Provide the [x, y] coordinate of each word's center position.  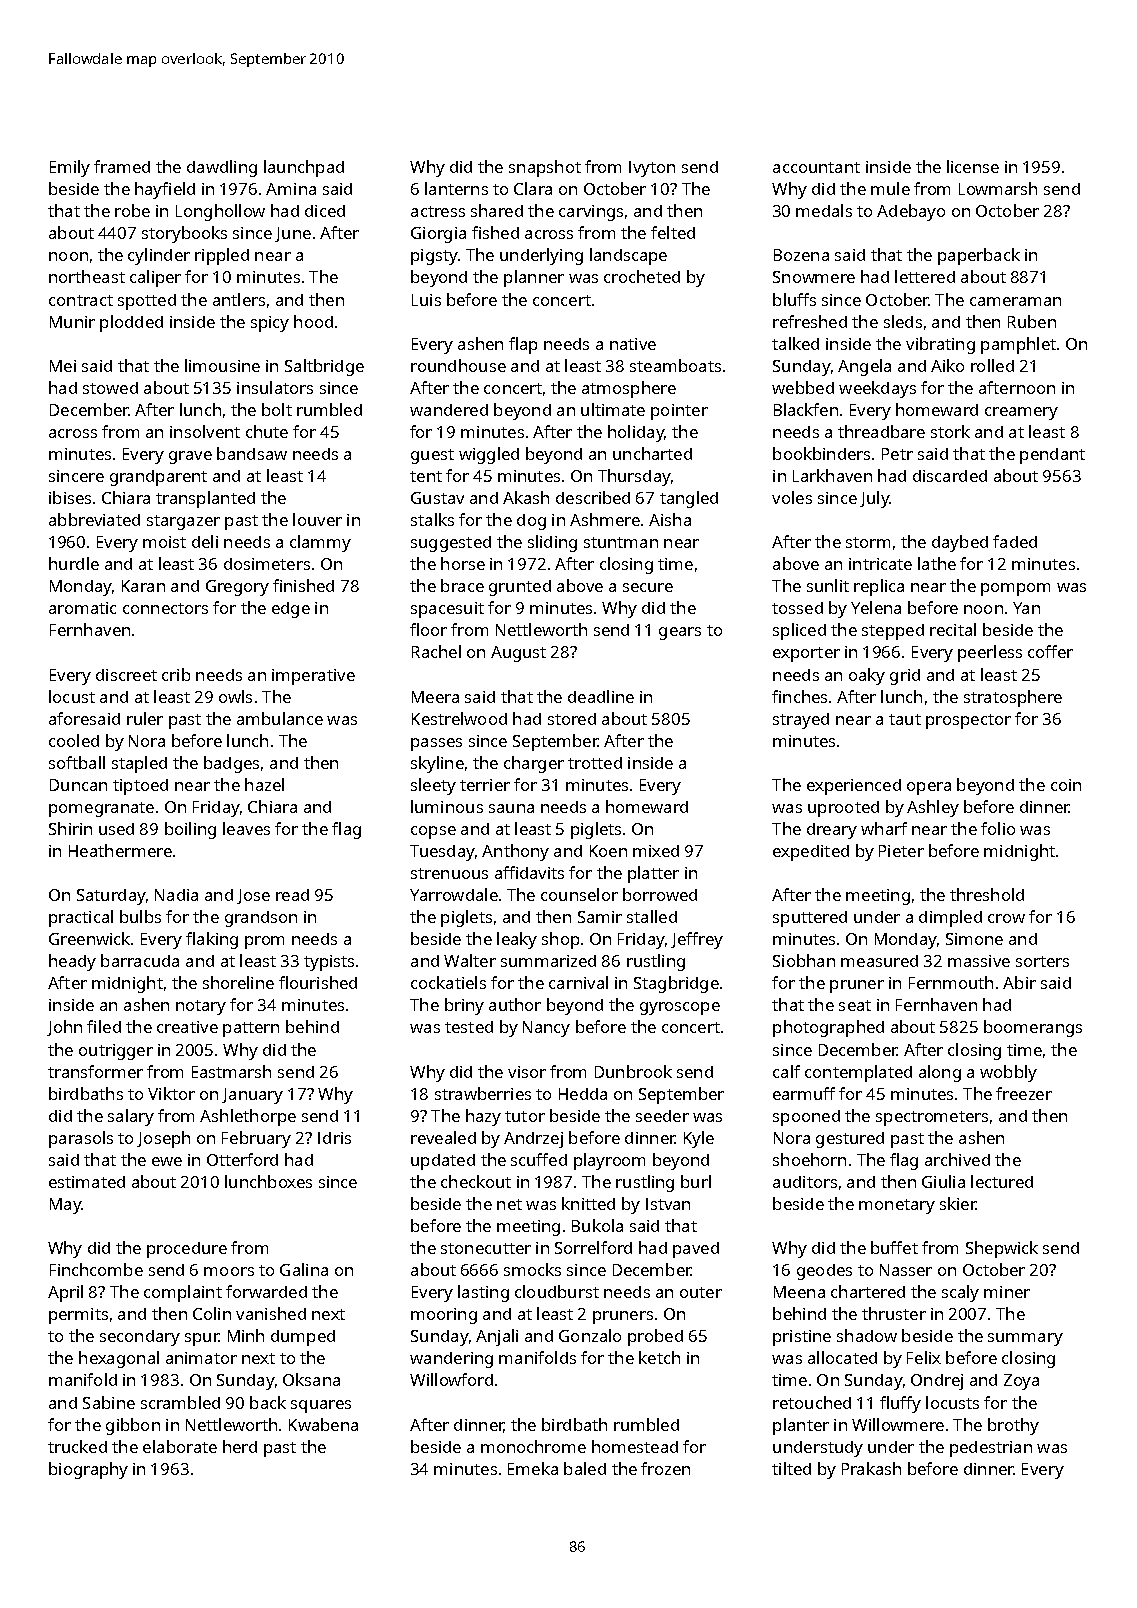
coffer [1050, 651]
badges [231, 764]
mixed [656, 851]
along [940, 1073]
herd [240, 1446]
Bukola [597, 1225]
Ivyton [652, 169]
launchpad [304, 168]
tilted [791, 1468]
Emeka [533, 1468]
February [256, 1139]
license [973, 166]
